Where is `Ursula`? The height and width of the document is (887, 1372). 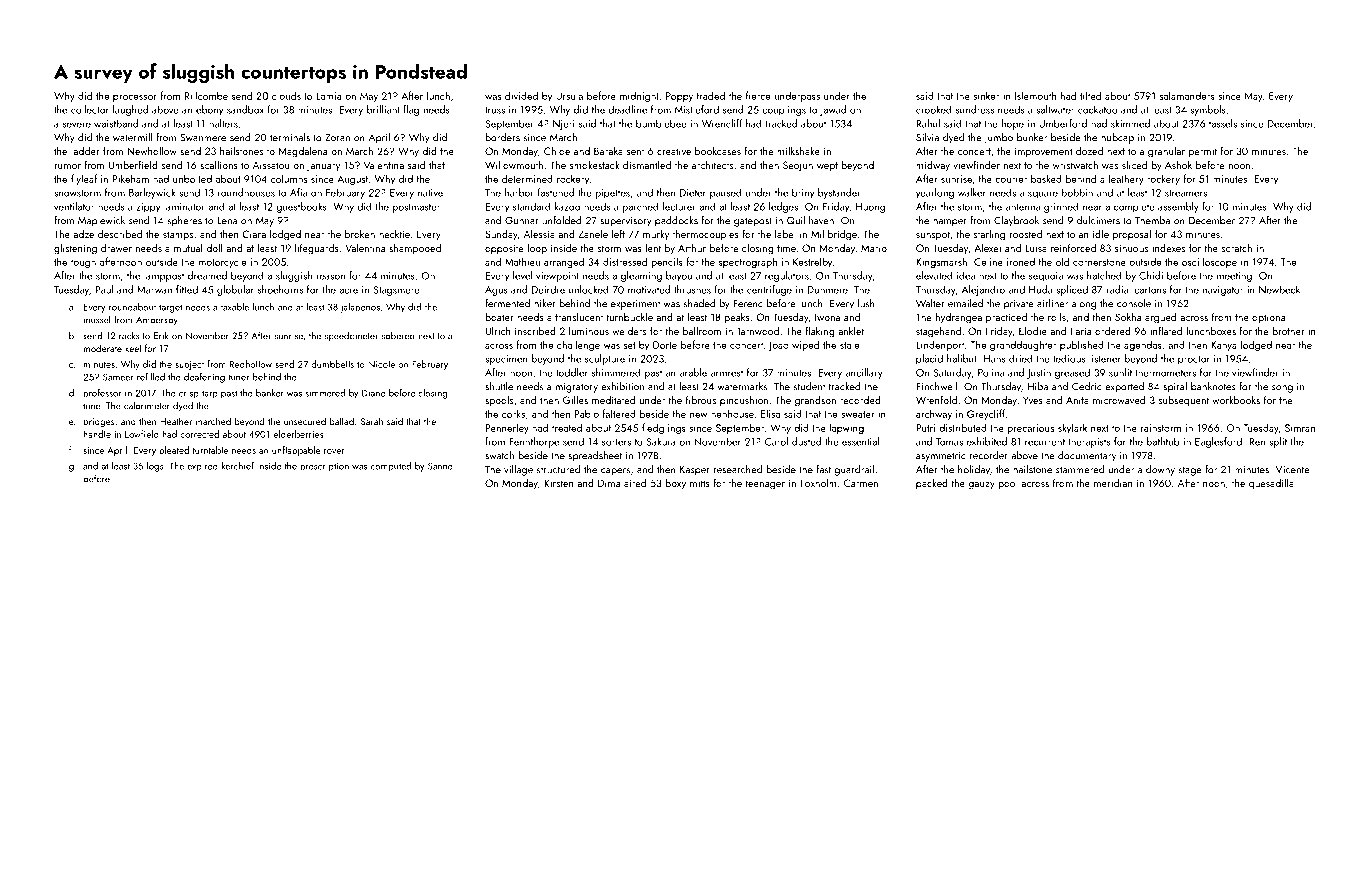 Ursula is located at coordinates (569, 96).
